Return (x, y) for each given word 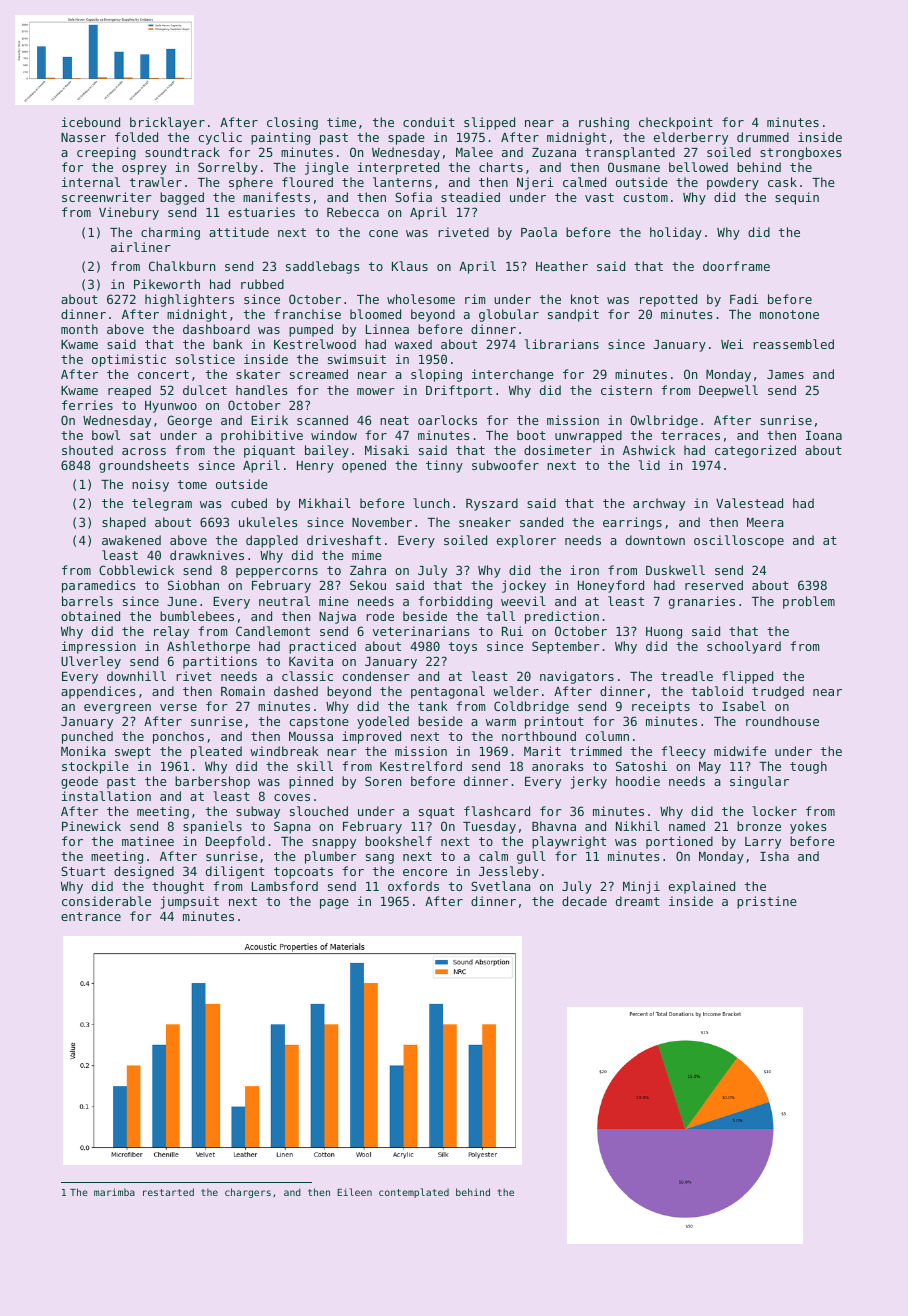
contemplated (414, 1193)
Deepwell (728, 391)
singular (759, 782)
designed (144, 872)
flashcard (497, 811)
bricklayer (167, 123)
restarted (168, 1192)
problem (809, 602)
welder (516, 691)
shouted (87, 450)
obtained (90, 616)
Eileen (354, 1192)
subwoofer (505, 465)
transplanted (630, 153)
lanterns (402, 182)
